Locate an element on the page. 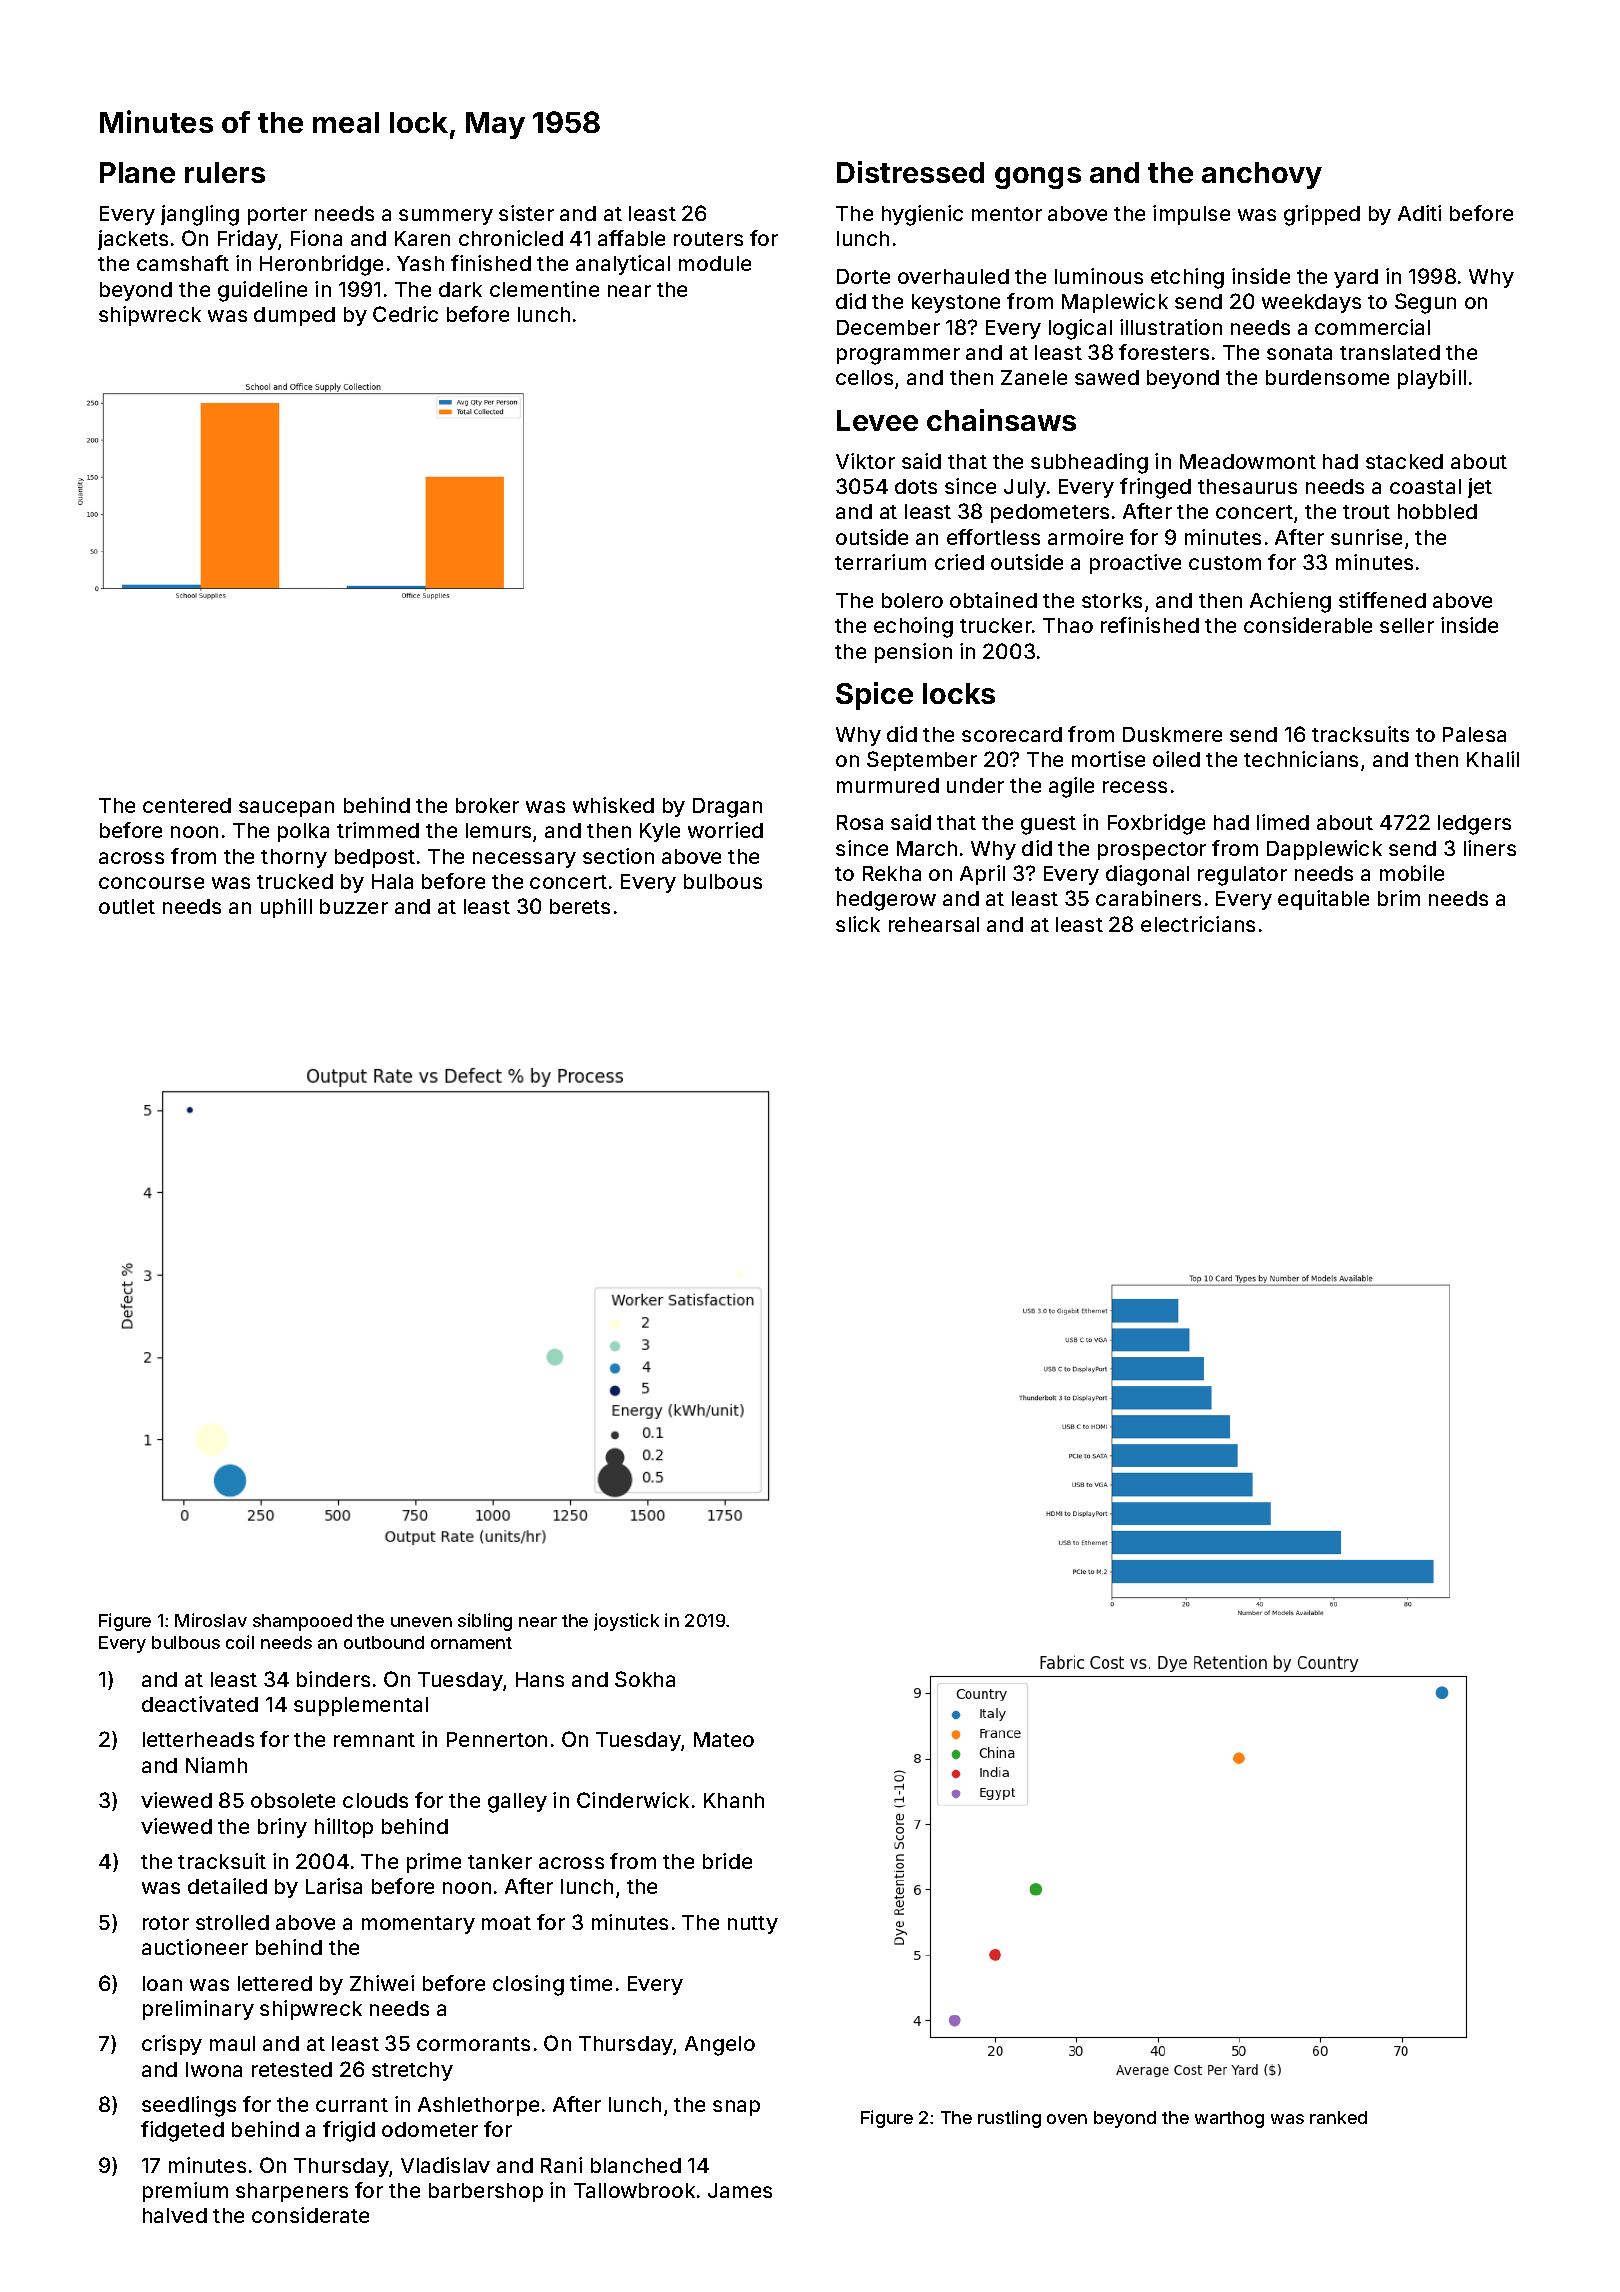 The width and height of the image is (1620, 2292). outlet is located at coordinates (127, 906).
